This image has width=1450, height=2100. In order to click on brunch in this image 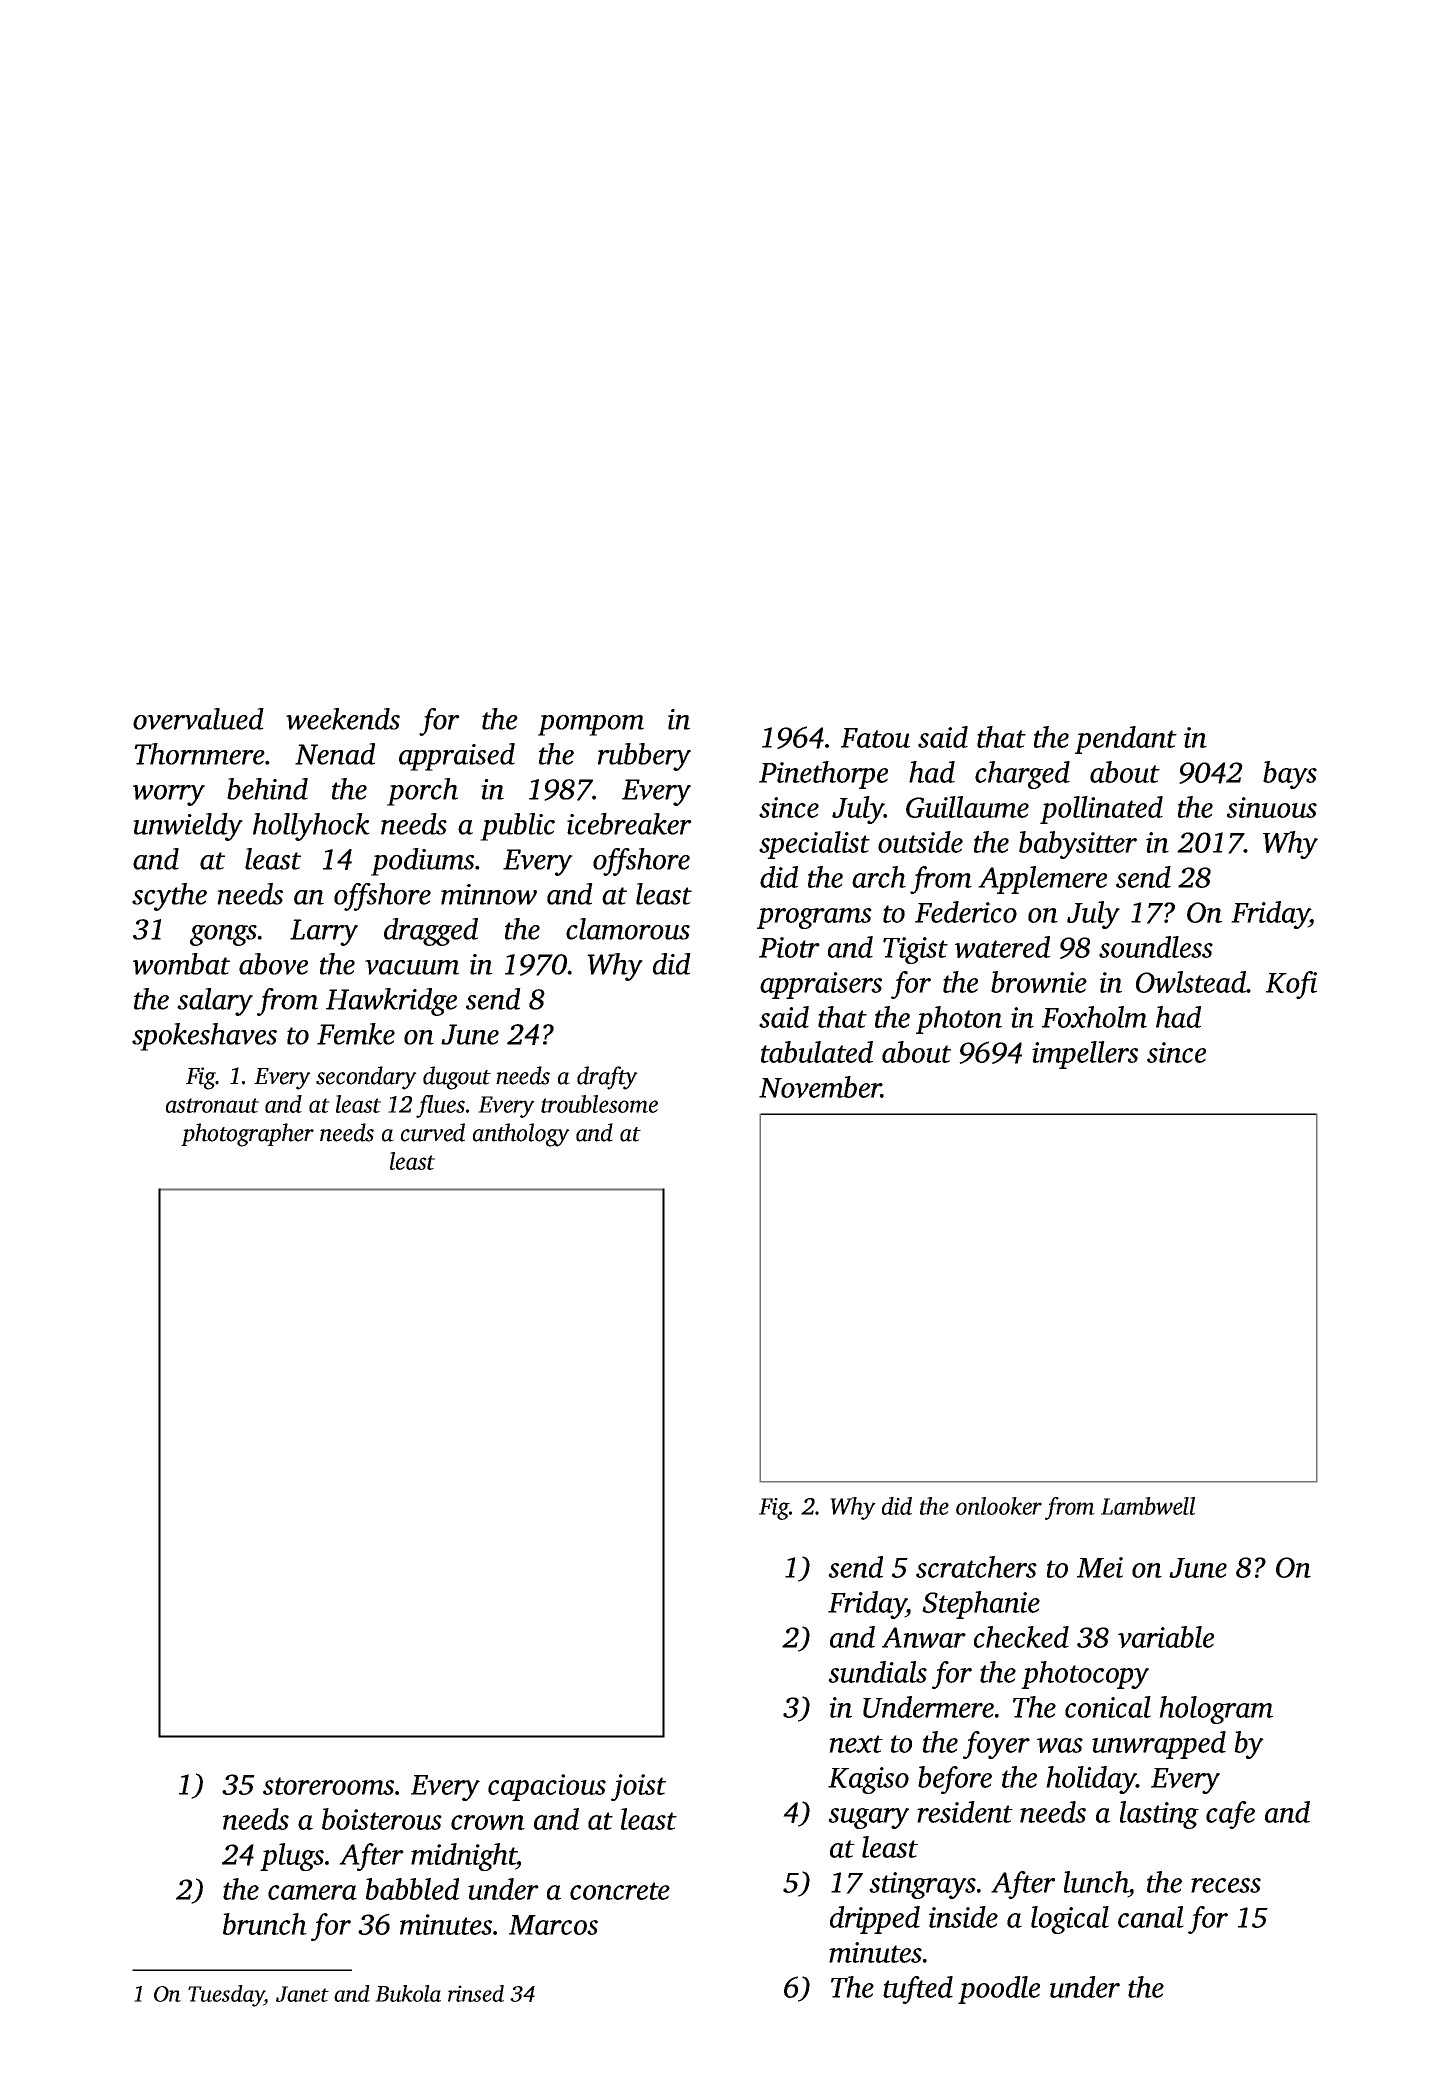, I will do `click(265, 1924)`.
